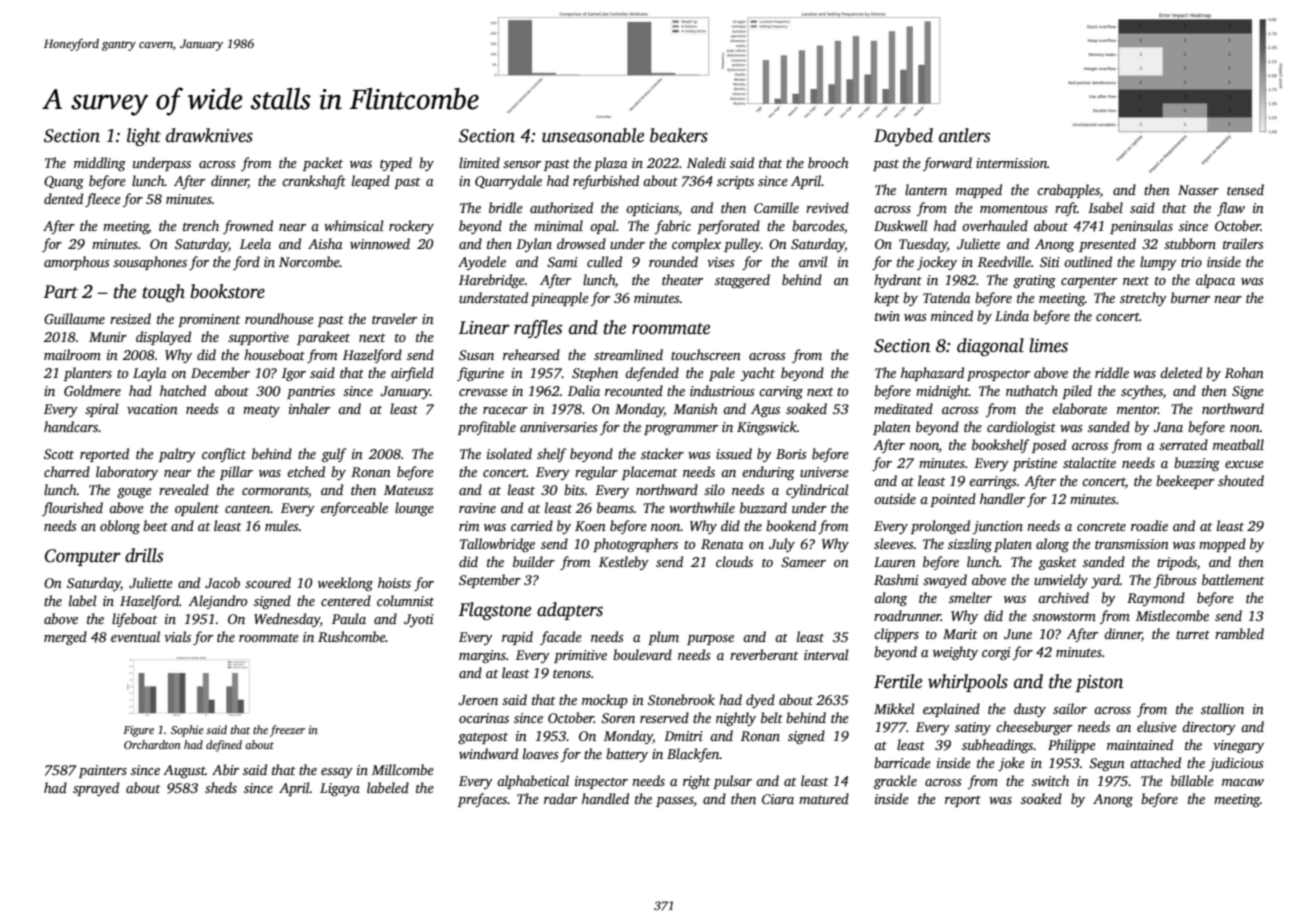 Image resolution: width=1308 pixels, height=924 pixels. I want to click on riddle, so click(1112, 372).
